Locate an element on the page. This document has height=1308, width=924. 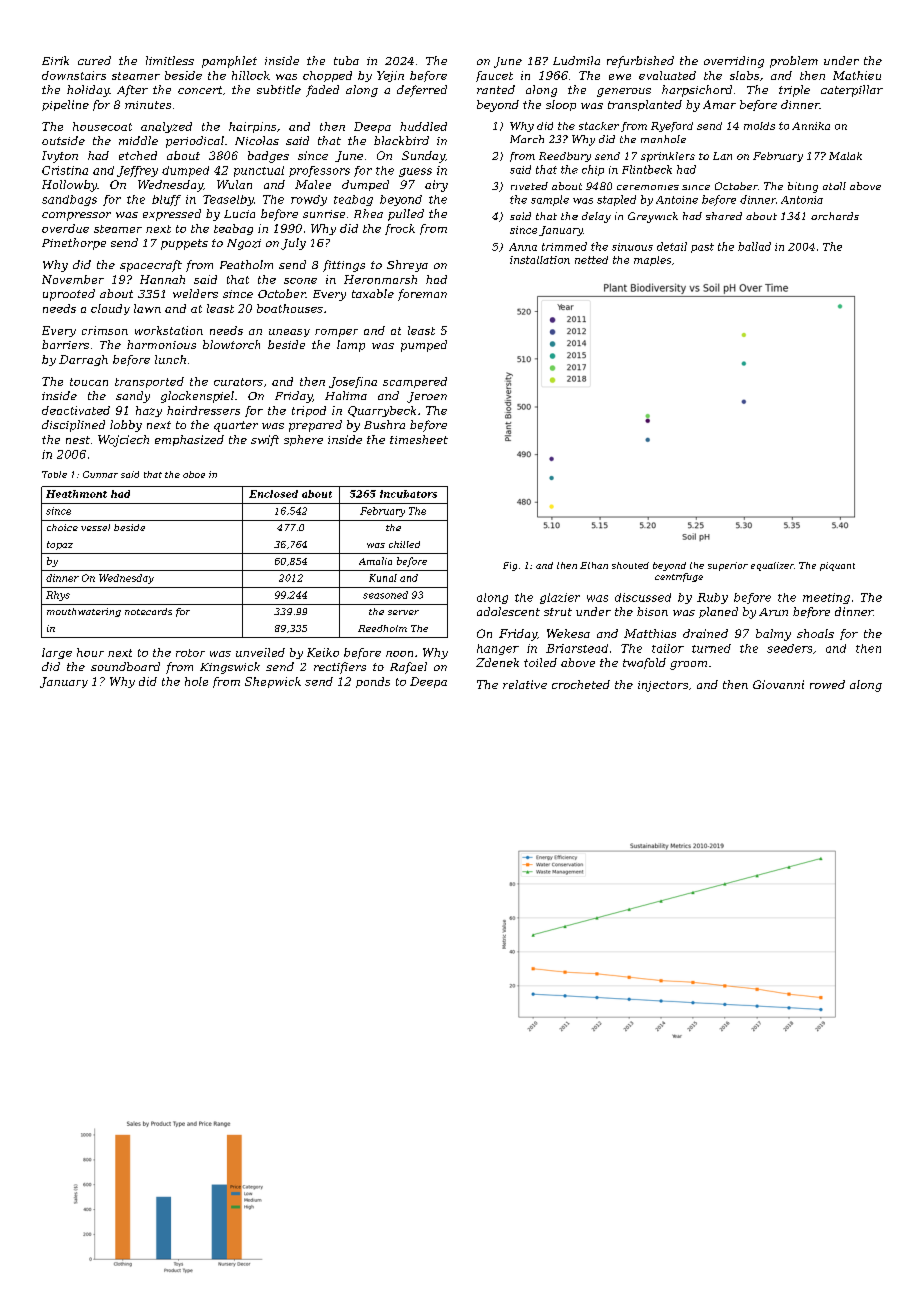
downstairs is located at coordinates (74, 75).
